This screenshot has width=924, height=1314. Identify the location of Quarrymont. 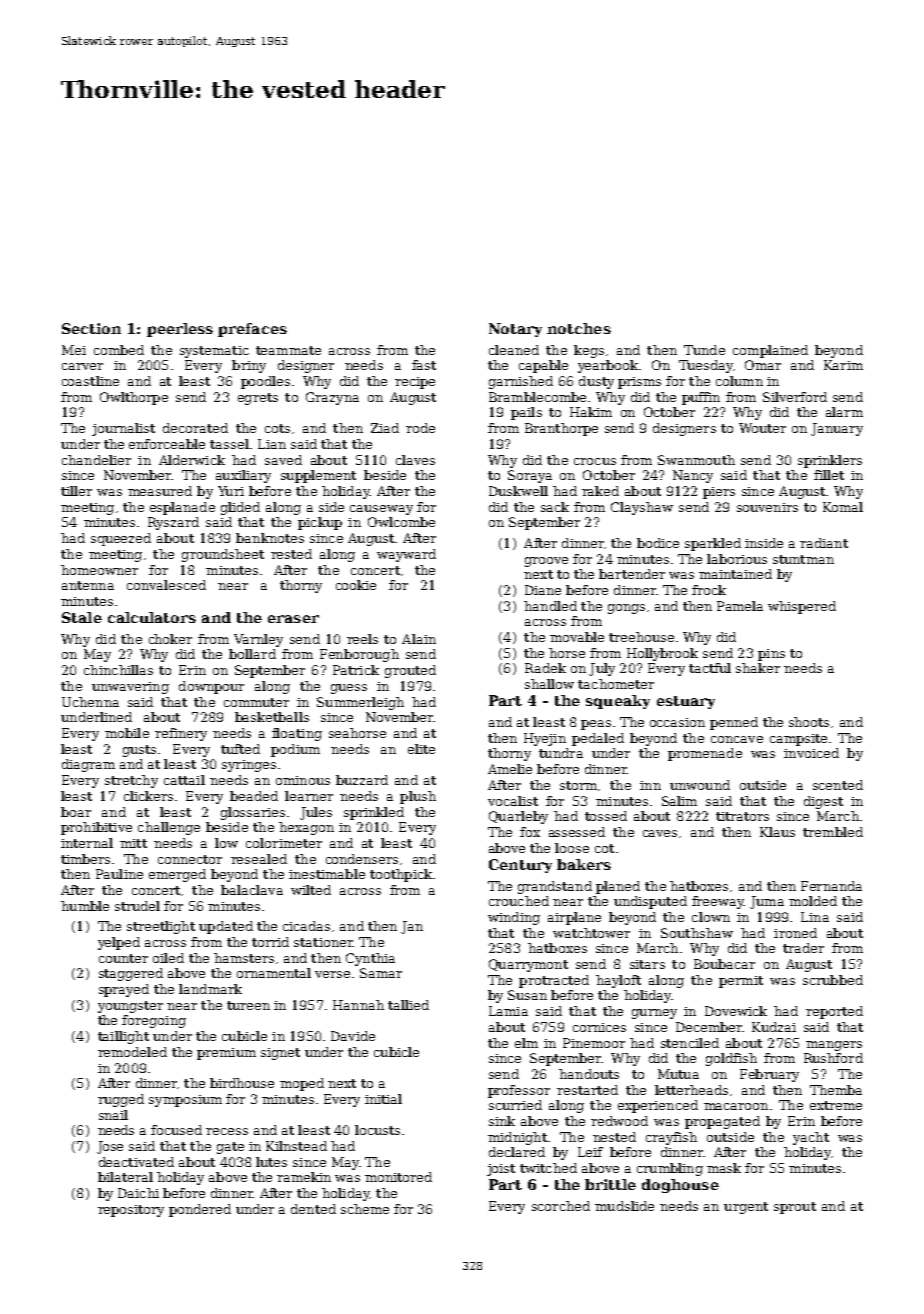
(528, 965).
